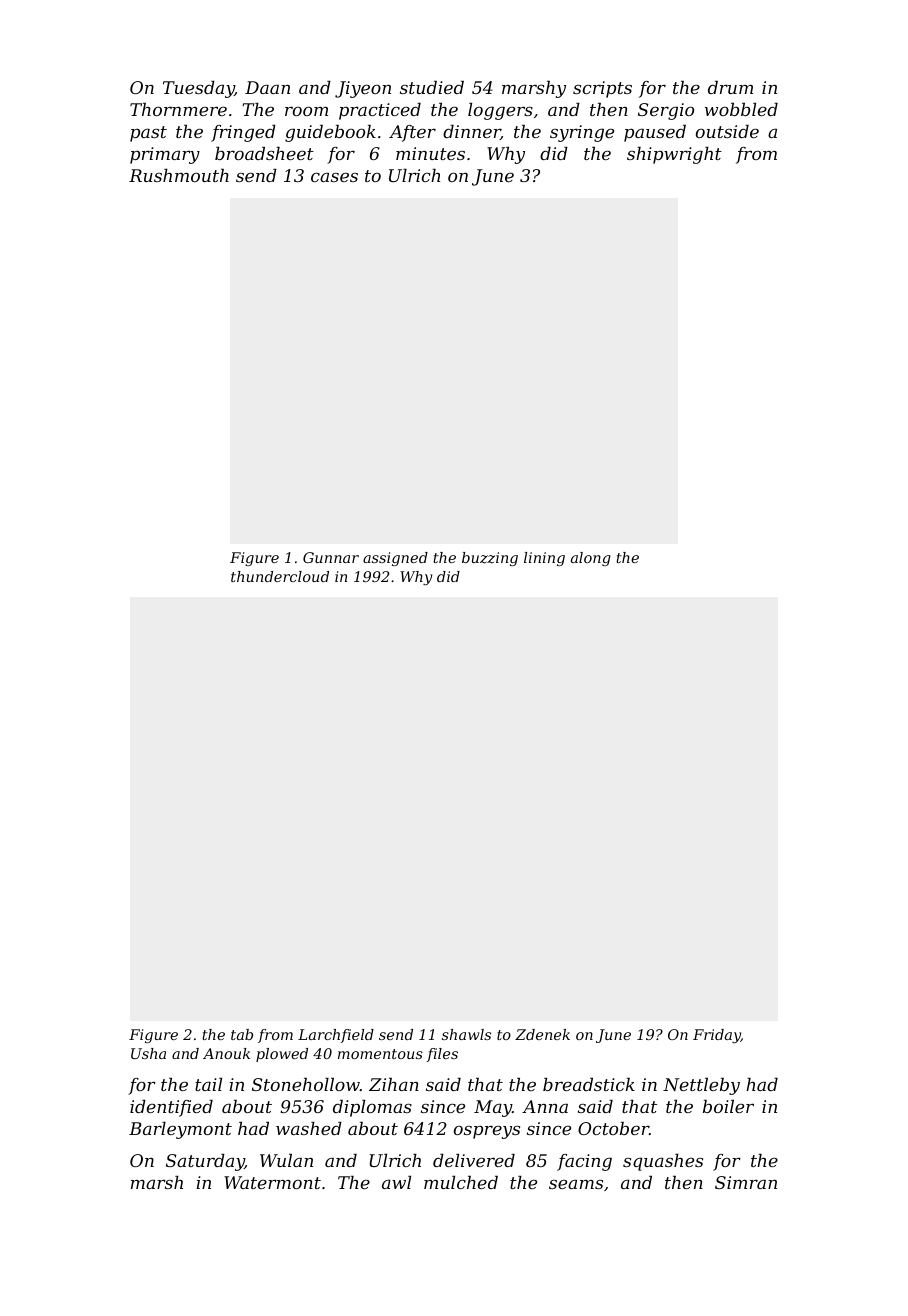 The width and height of the page is (908, 1316). I want to click on minutes, so click(430, 153).
